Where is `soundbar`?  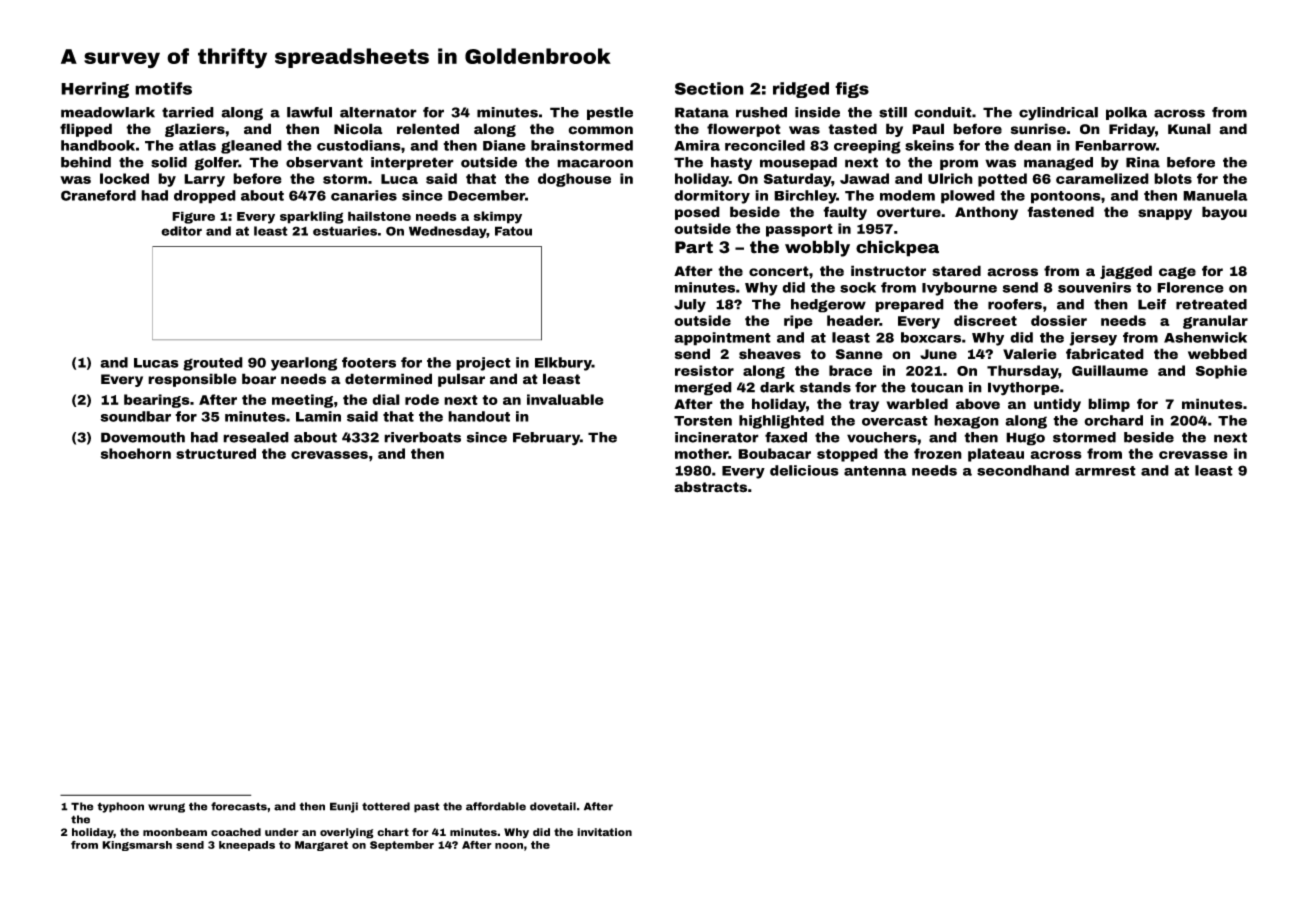 soundbar is located at coordinates (135, 416).
